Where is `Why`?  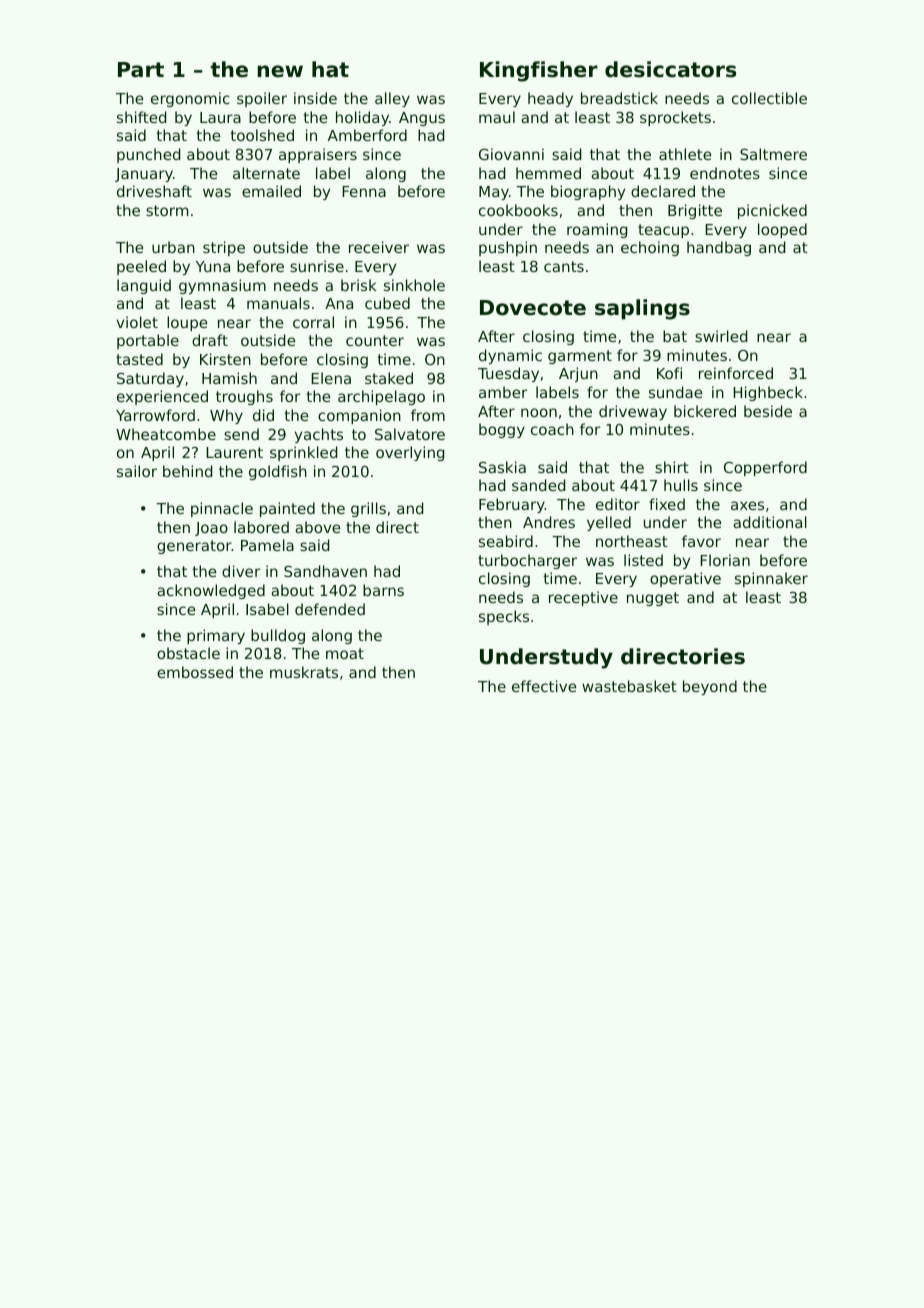 Why is located at coordinates (226, 416).
